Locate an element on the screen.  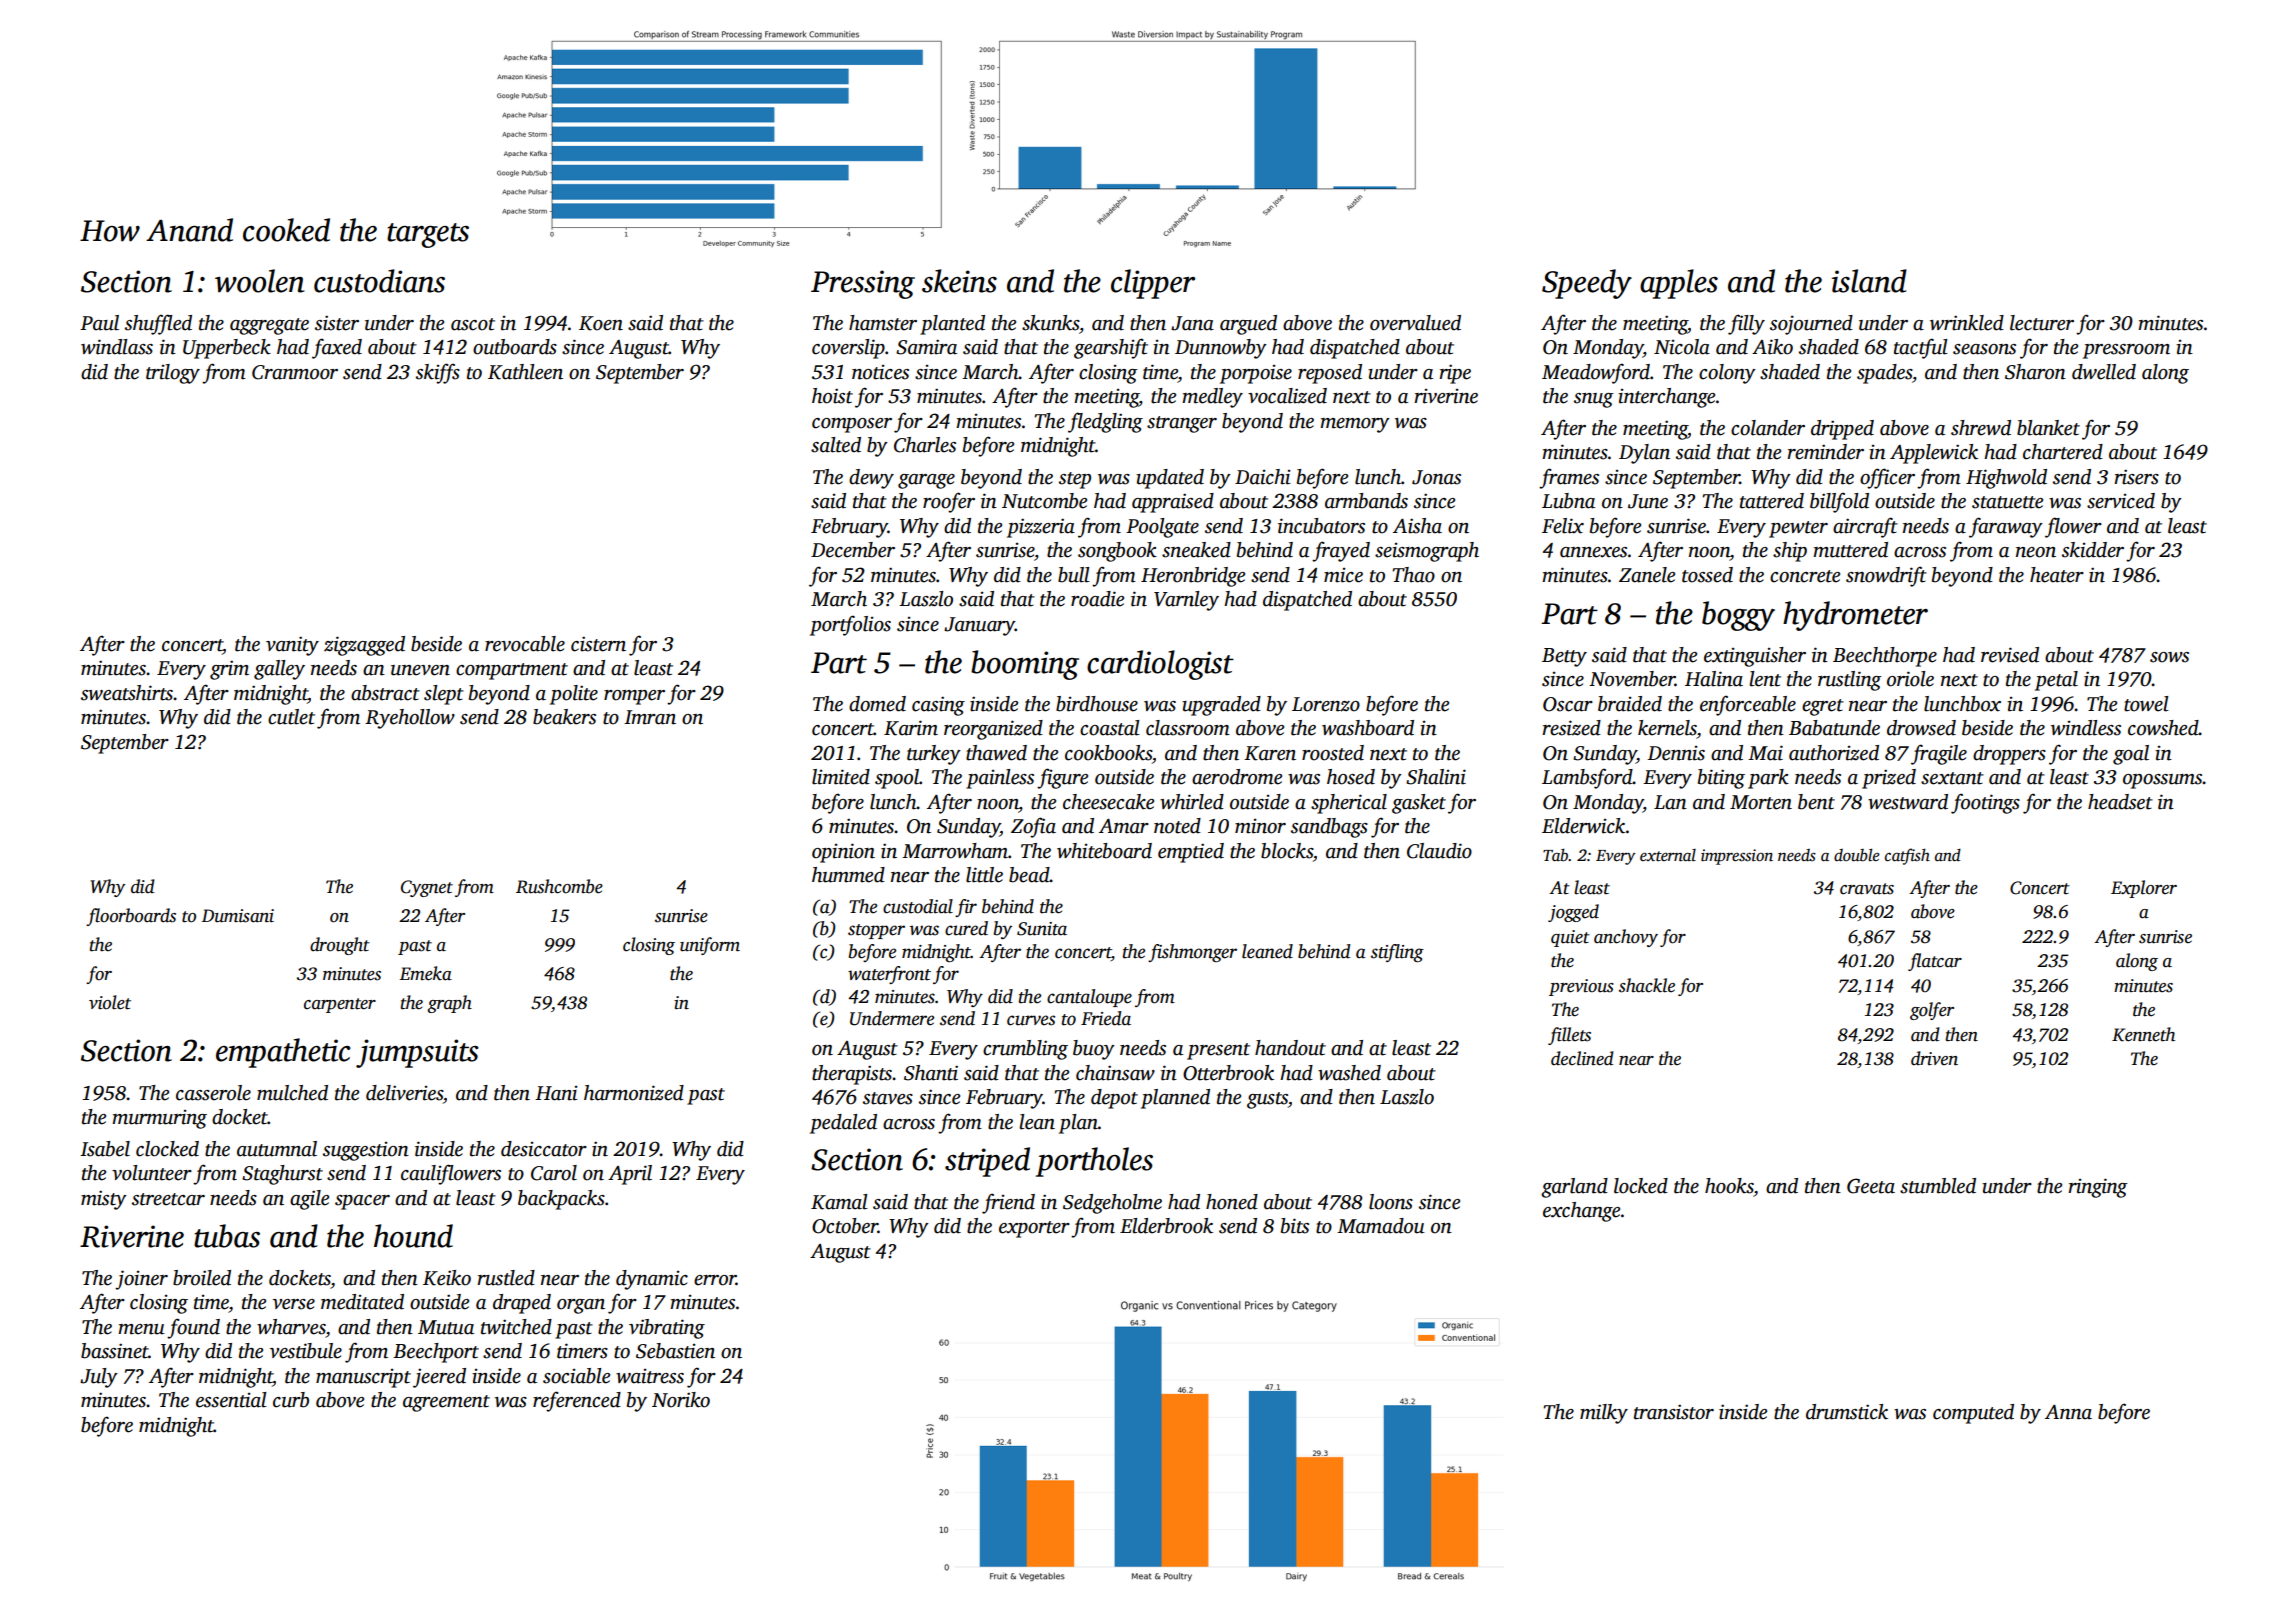
Lorenzo is located at coordinates (1326, 704).
